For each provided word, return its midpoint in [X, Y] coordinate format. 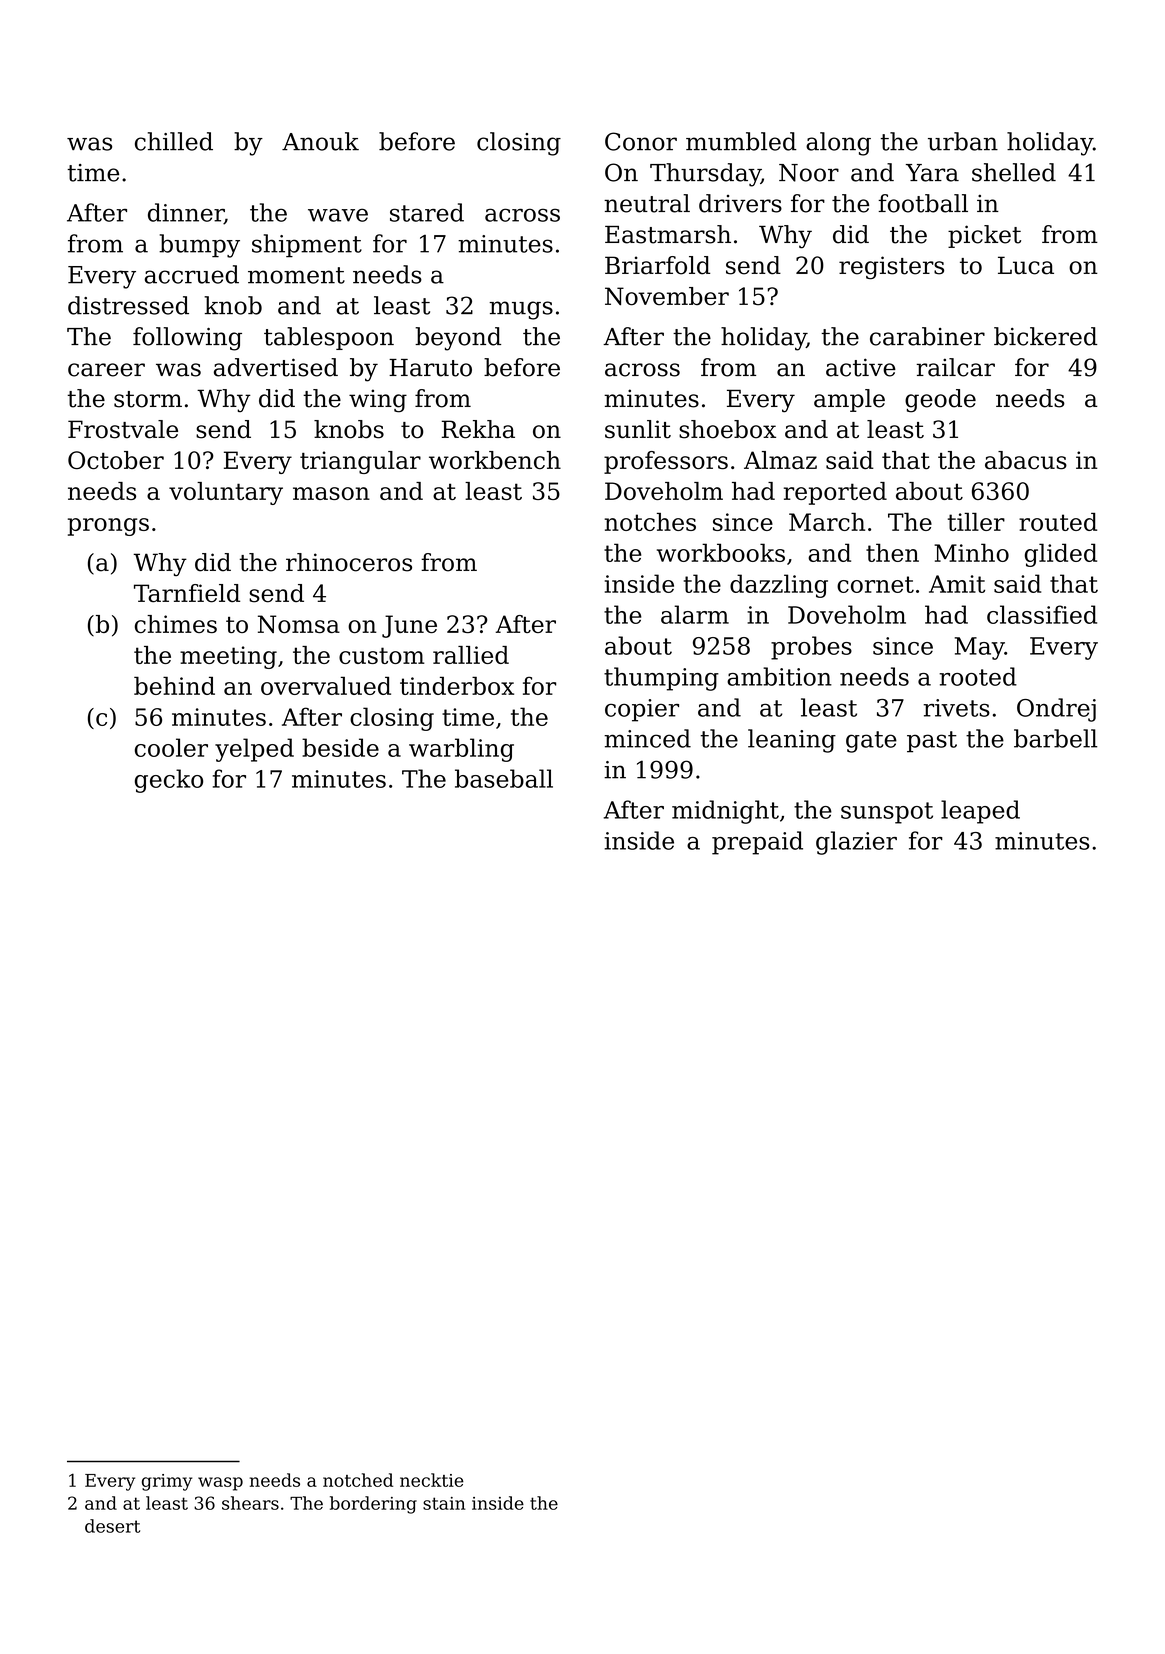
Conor [641, 141]
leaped [980, 812]
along [838, 144]
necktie [432, 1480]
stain [444, 1503]
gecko [169, 781]
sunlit [638, 429]
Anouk [320, 141]
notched [358, 1480]
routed [1058, 522]
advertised [276, 367]
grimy [167, 1482]
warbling [461, 750]
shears [250, 1503]
